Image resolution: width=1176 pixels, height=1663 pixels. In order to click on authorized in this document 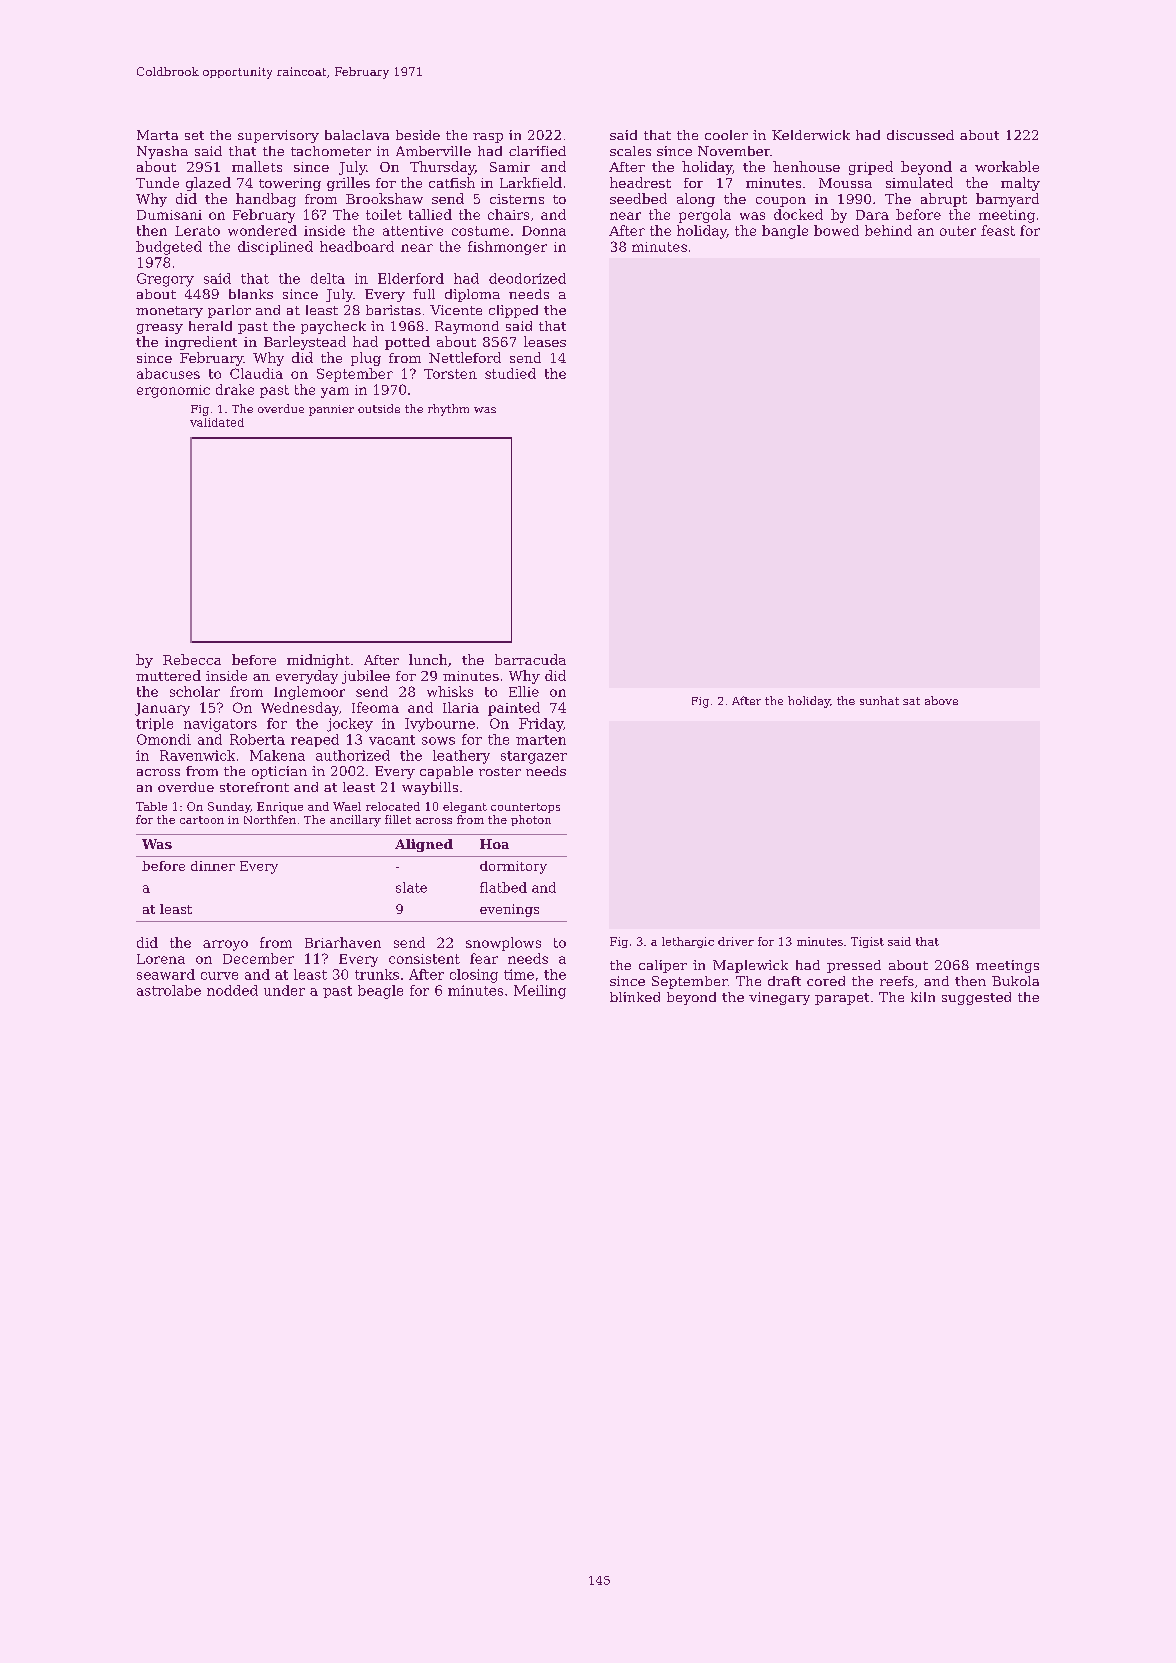, I will do `click(353, 755)`.
